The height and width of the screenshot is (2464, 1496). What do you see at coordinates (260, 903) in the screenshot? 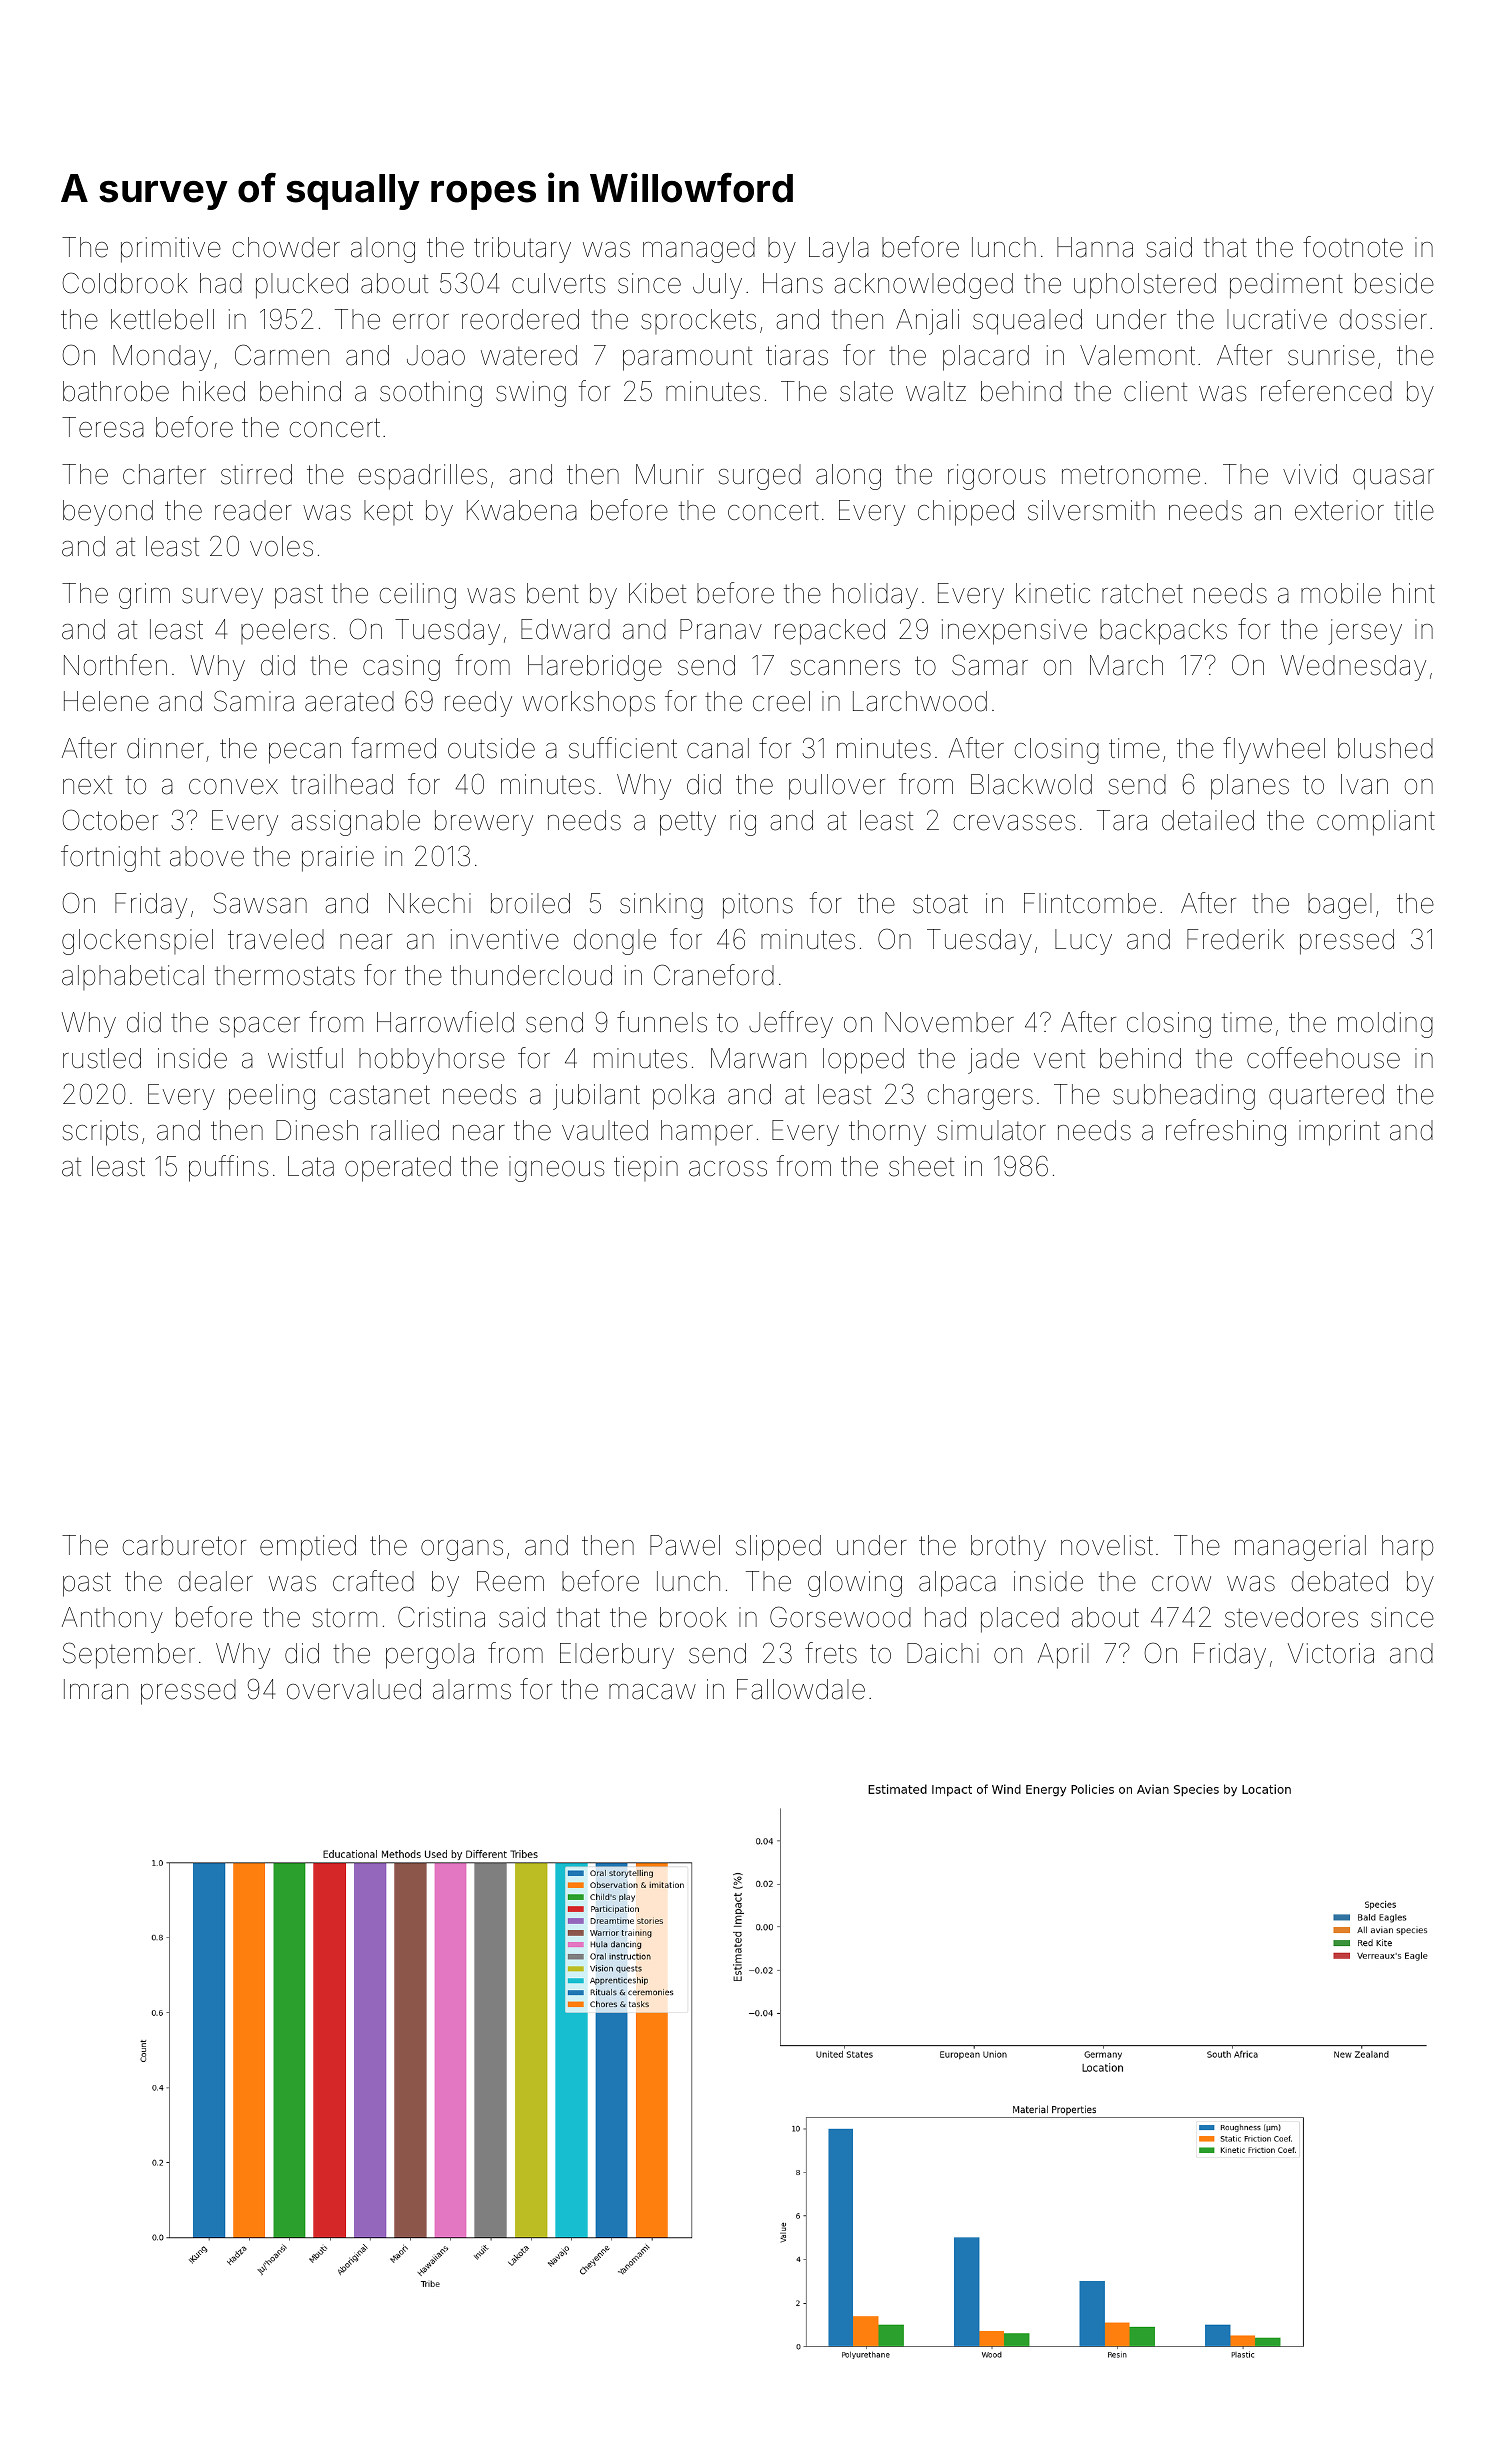
I see `Sawsan` at bounding box center [260, 903].
